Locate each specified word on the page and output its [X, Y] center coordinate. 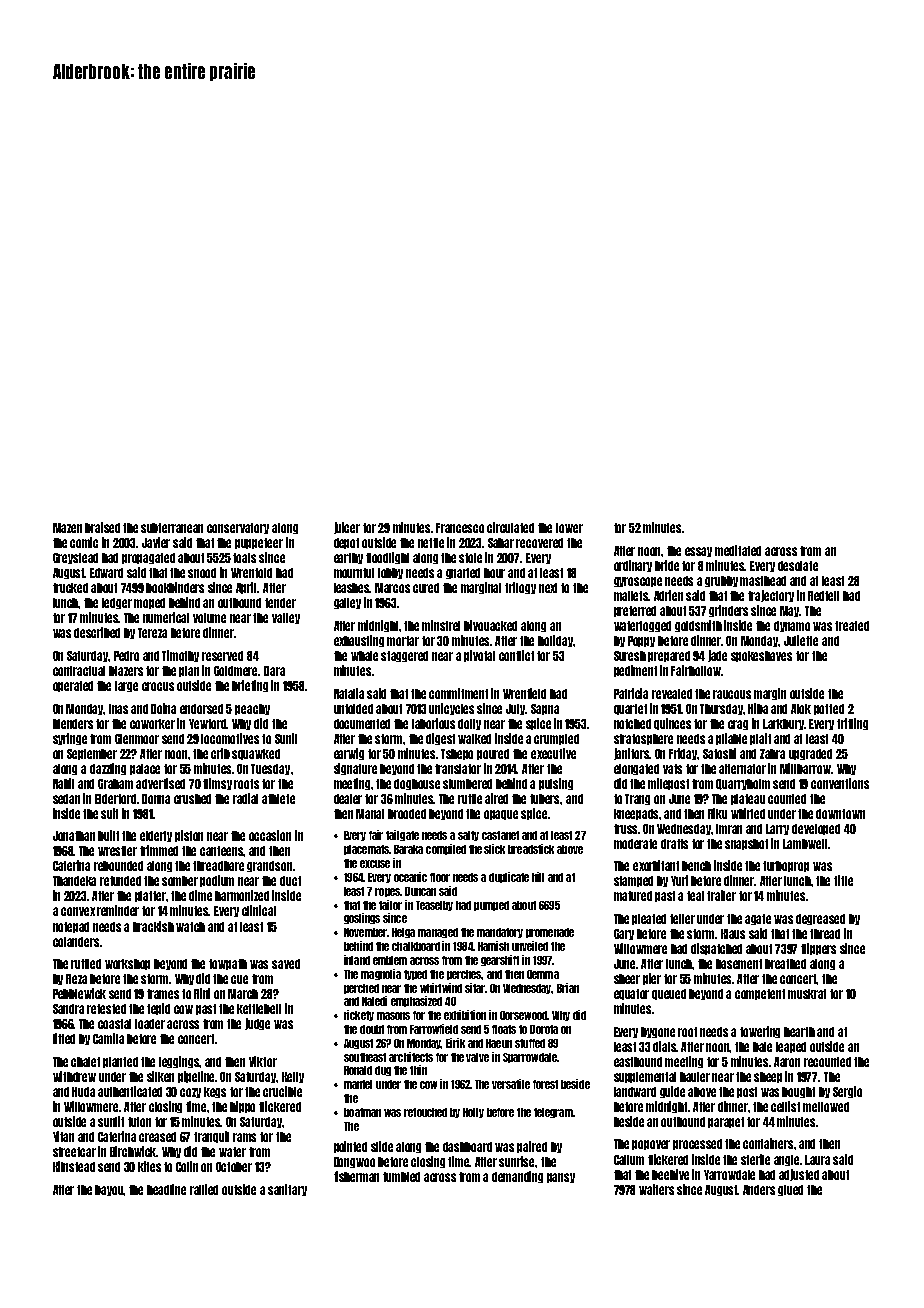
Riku [717, 813]
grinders [728, 611]
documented [362, 724]
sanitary [287, 1190]
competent [760, 994]
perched [361, 989]
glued [790, 1190]
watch [190, 927]
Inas [118, 709]
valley [286, 618]
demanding [517, 1177]
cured [426, 588]
